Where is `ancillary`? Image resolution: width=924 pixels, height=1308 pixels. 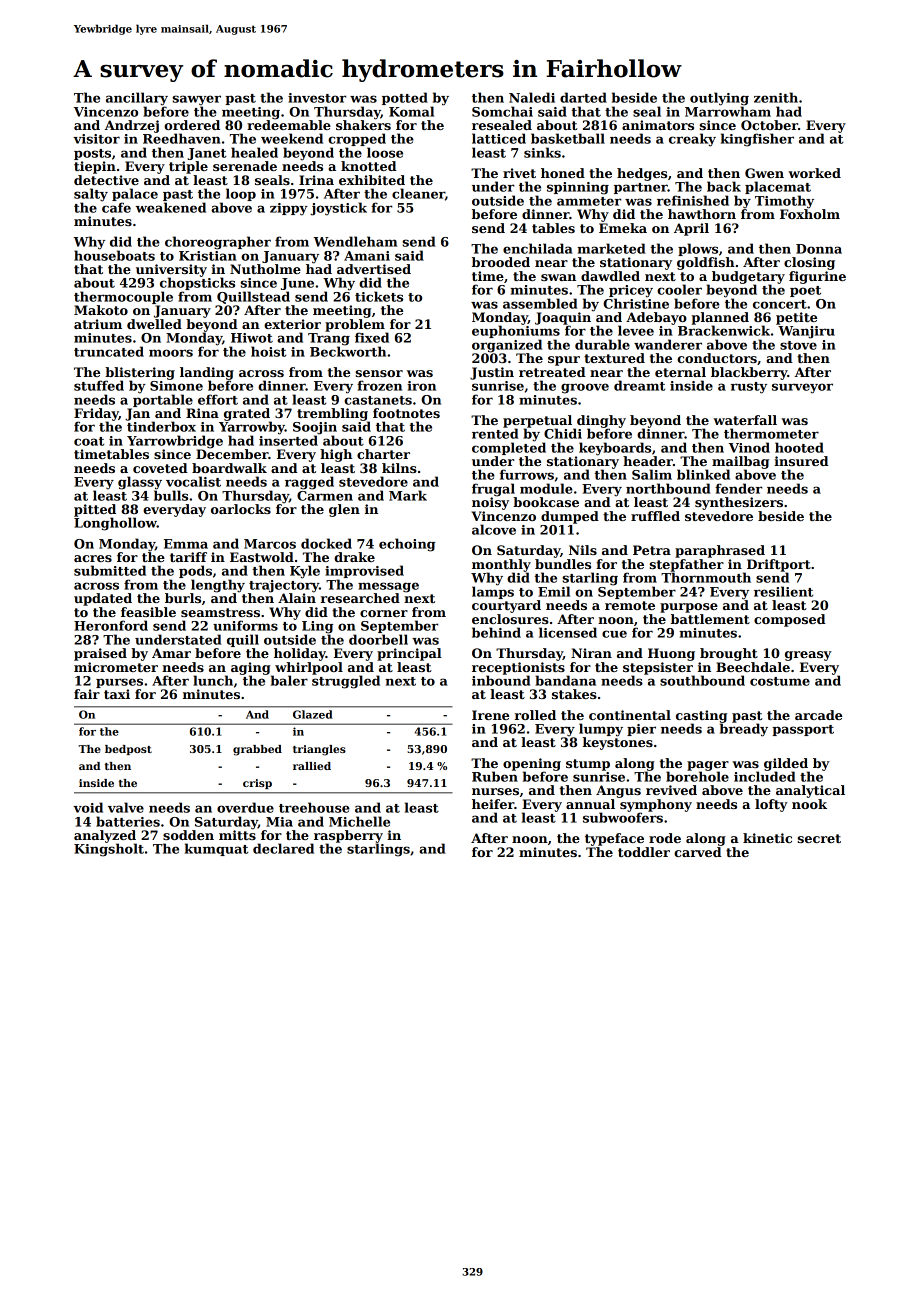
ancillary is located at coordinates (137, 99).
